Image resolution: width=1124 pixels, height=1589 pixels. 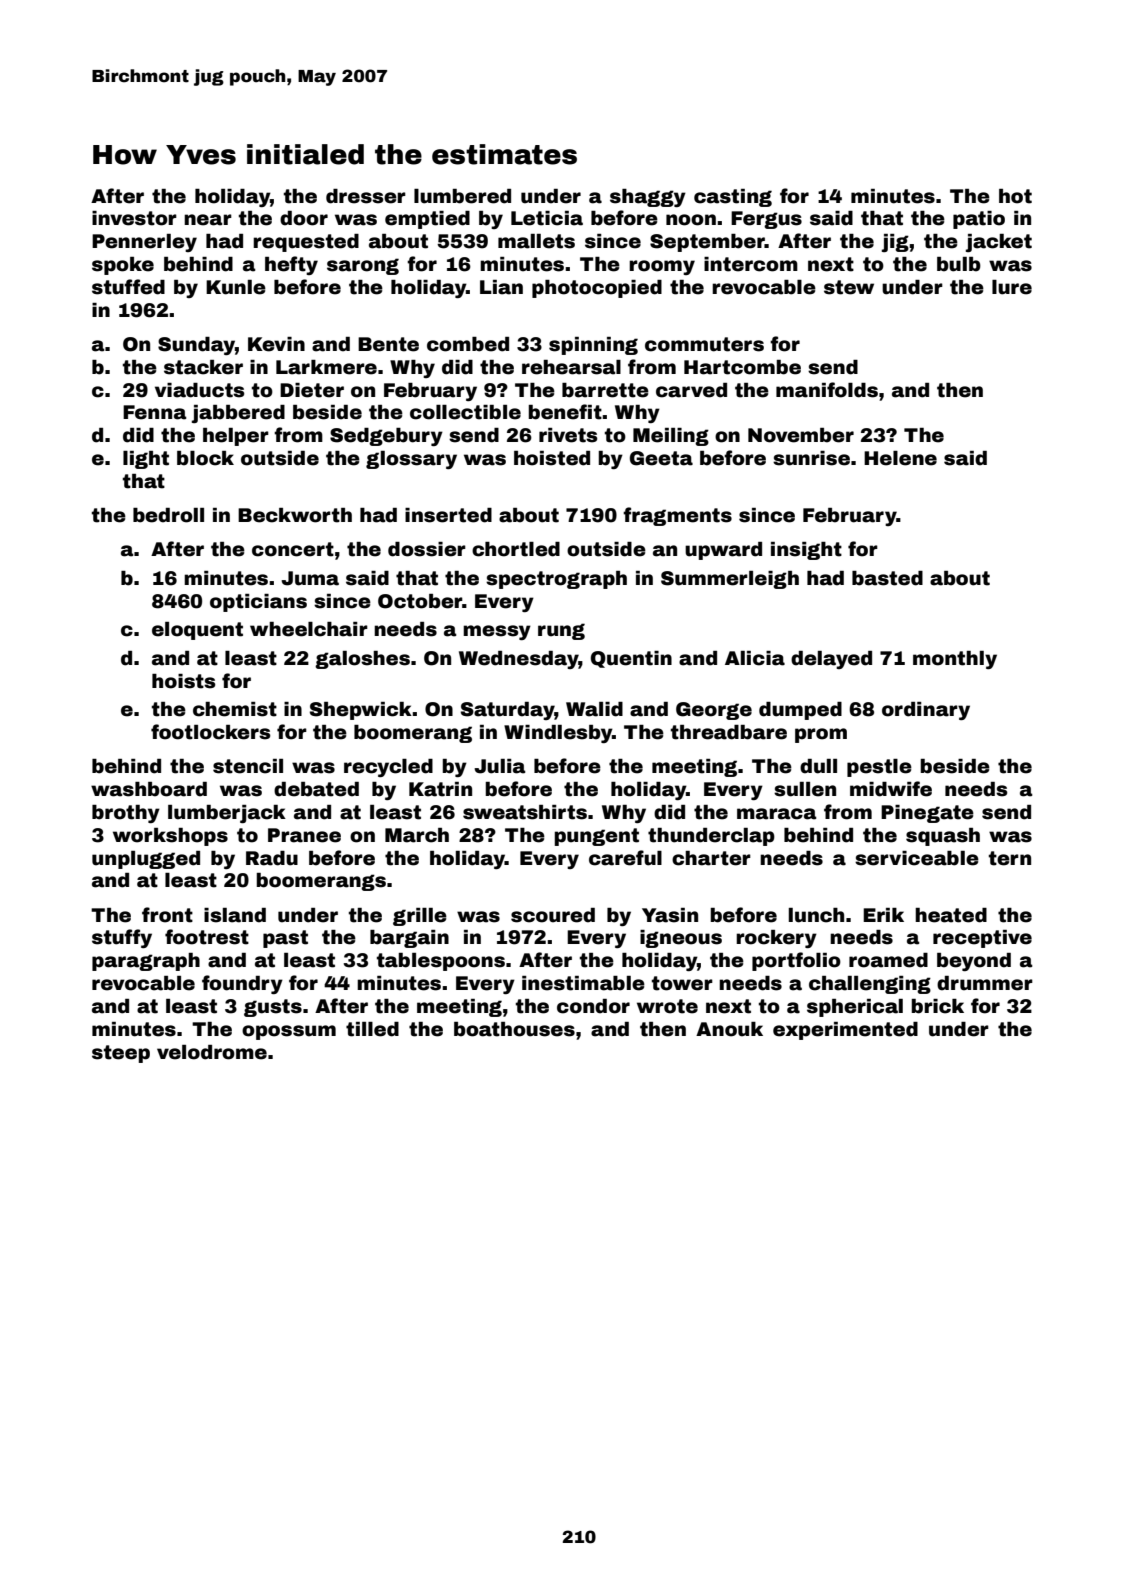 What do you see at coordinates (420, 917) in the image?
I see `grille` at bounding box center [420, 917].
